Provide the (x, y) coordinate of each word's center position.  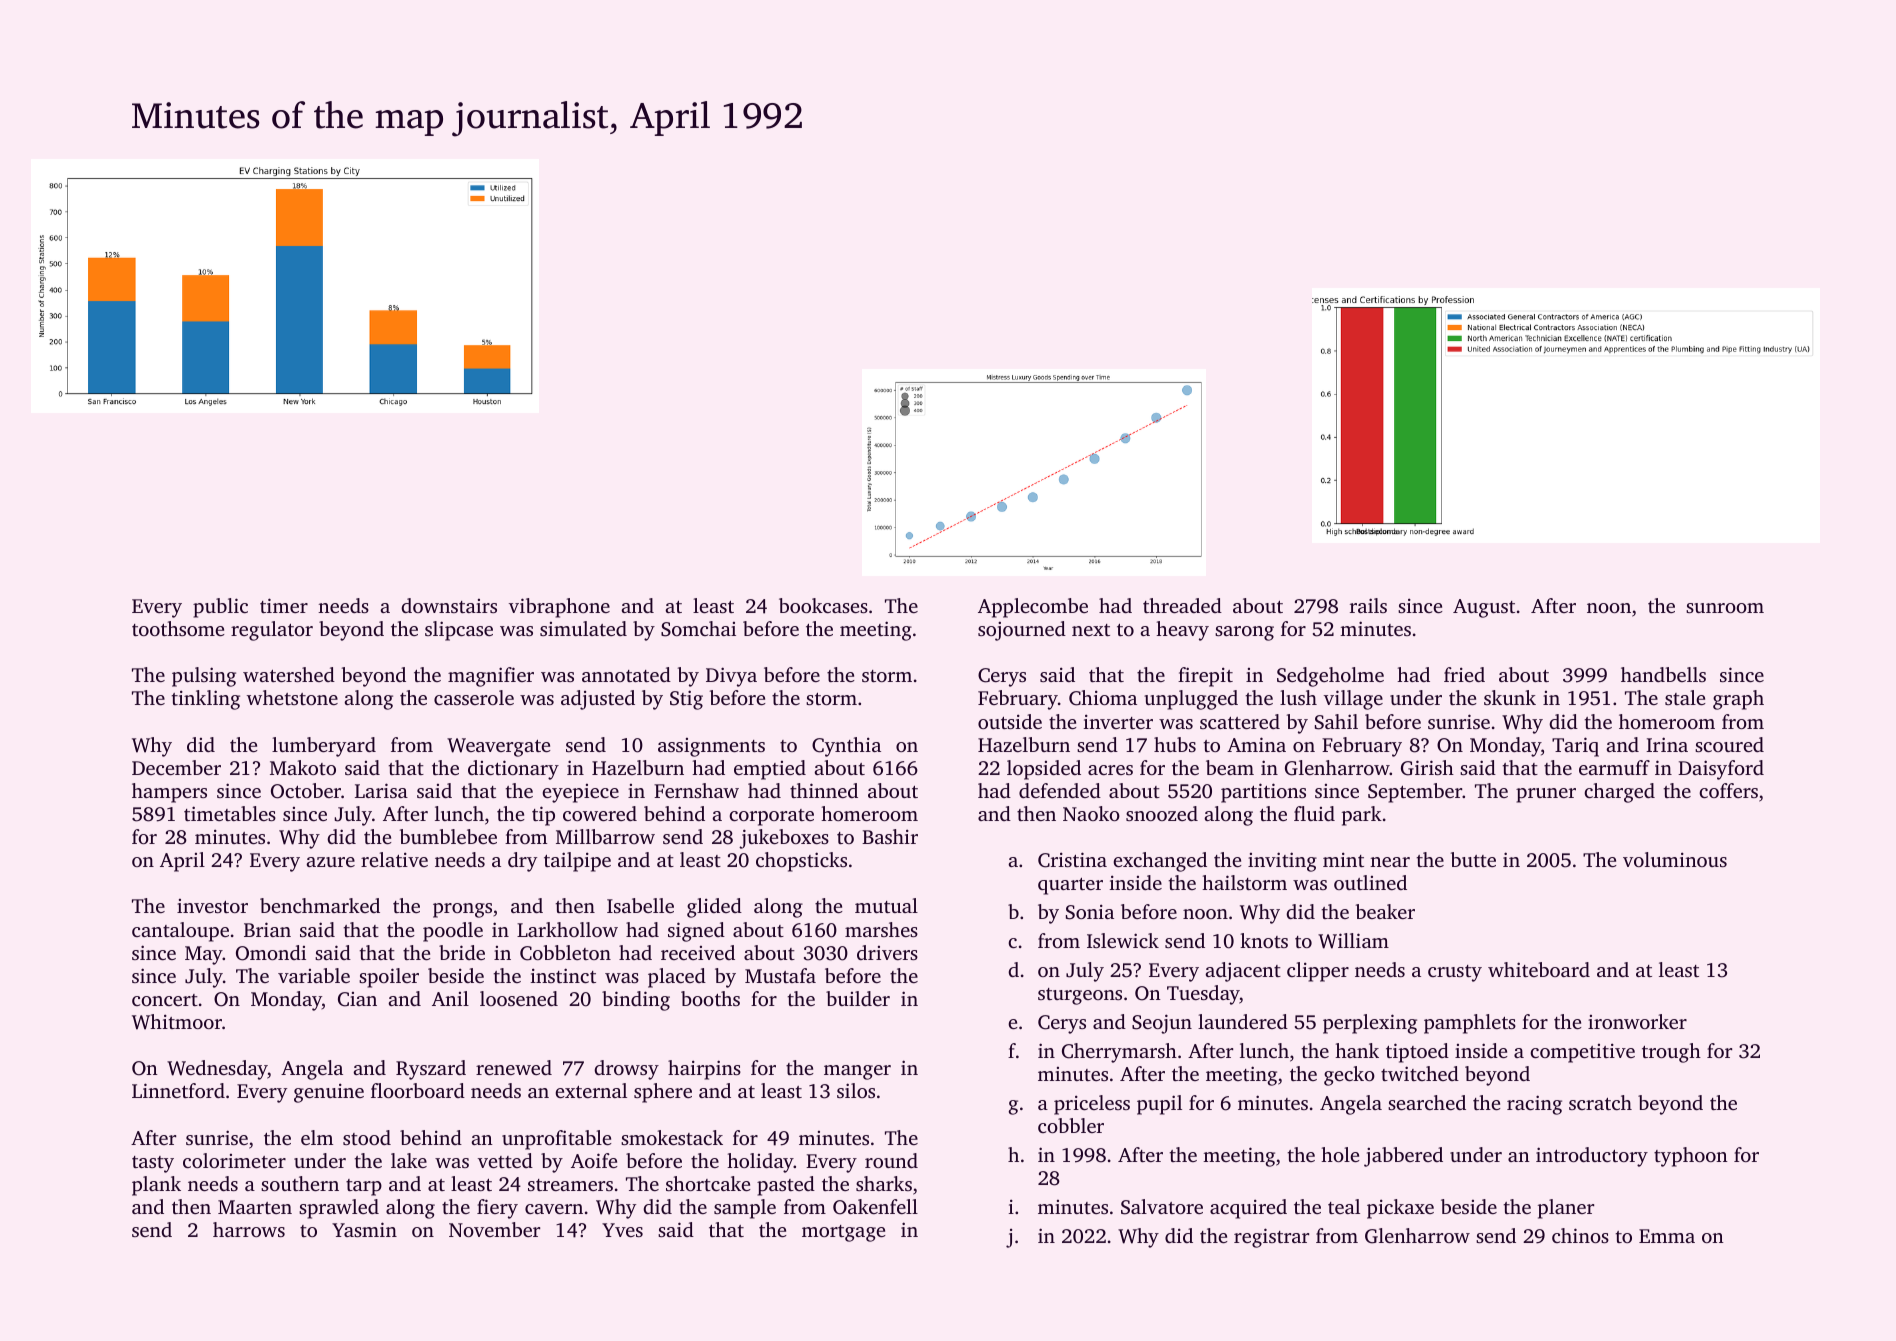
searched (1427, 1102)
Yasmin (364, 1229)
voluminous (1675, 859)
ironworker (1637, 1021)
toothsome (178, 628)
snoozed (1162, 813)
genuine (329, 1093)
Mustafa (780, 975)
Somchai (698, 629)
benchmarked (320, 905)
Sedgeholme (1330, 677)
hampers (169, 793)
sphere (663, 1093)
